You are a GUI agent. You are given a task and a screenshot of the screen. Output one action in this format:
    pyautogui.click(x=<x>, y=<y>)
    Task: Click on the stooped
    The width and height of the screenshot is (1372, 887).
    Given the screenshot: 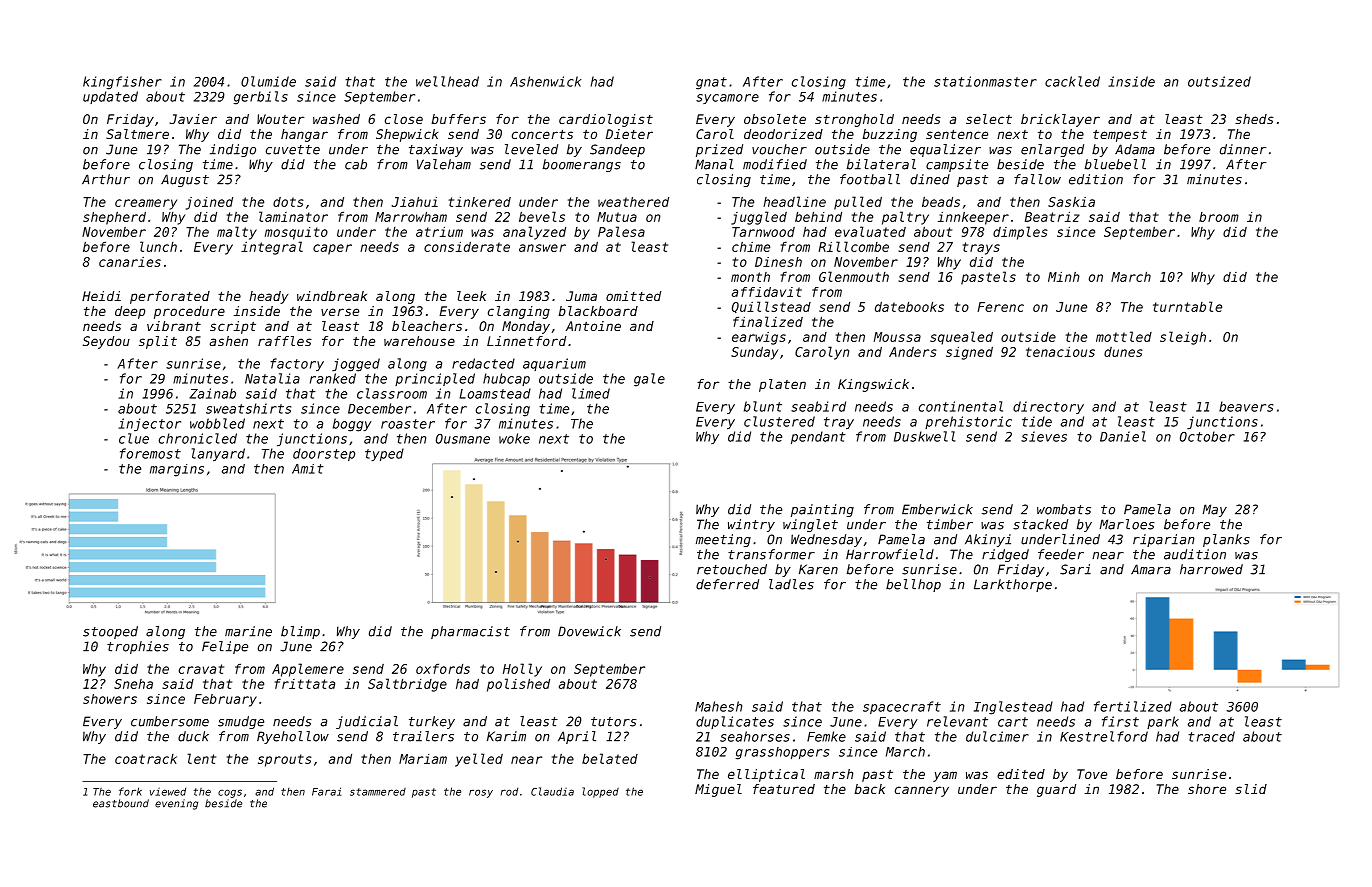 What is the action you would take?
    pyautogui.click(x=110, y=632)
